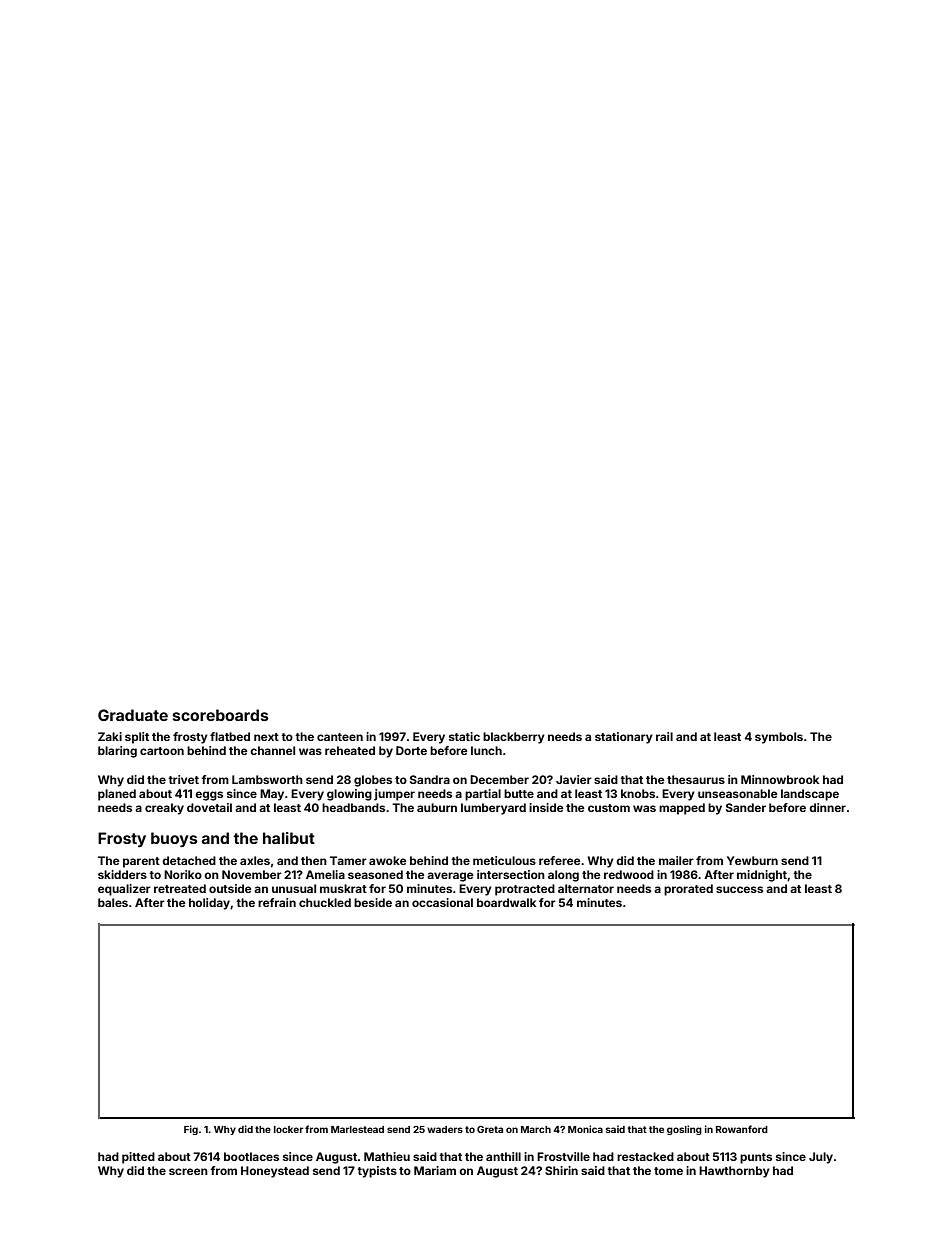 This document has width=952, height=1233. Describe the element at coordinates (779, 738) in the document. I see `symbols` at that location.
